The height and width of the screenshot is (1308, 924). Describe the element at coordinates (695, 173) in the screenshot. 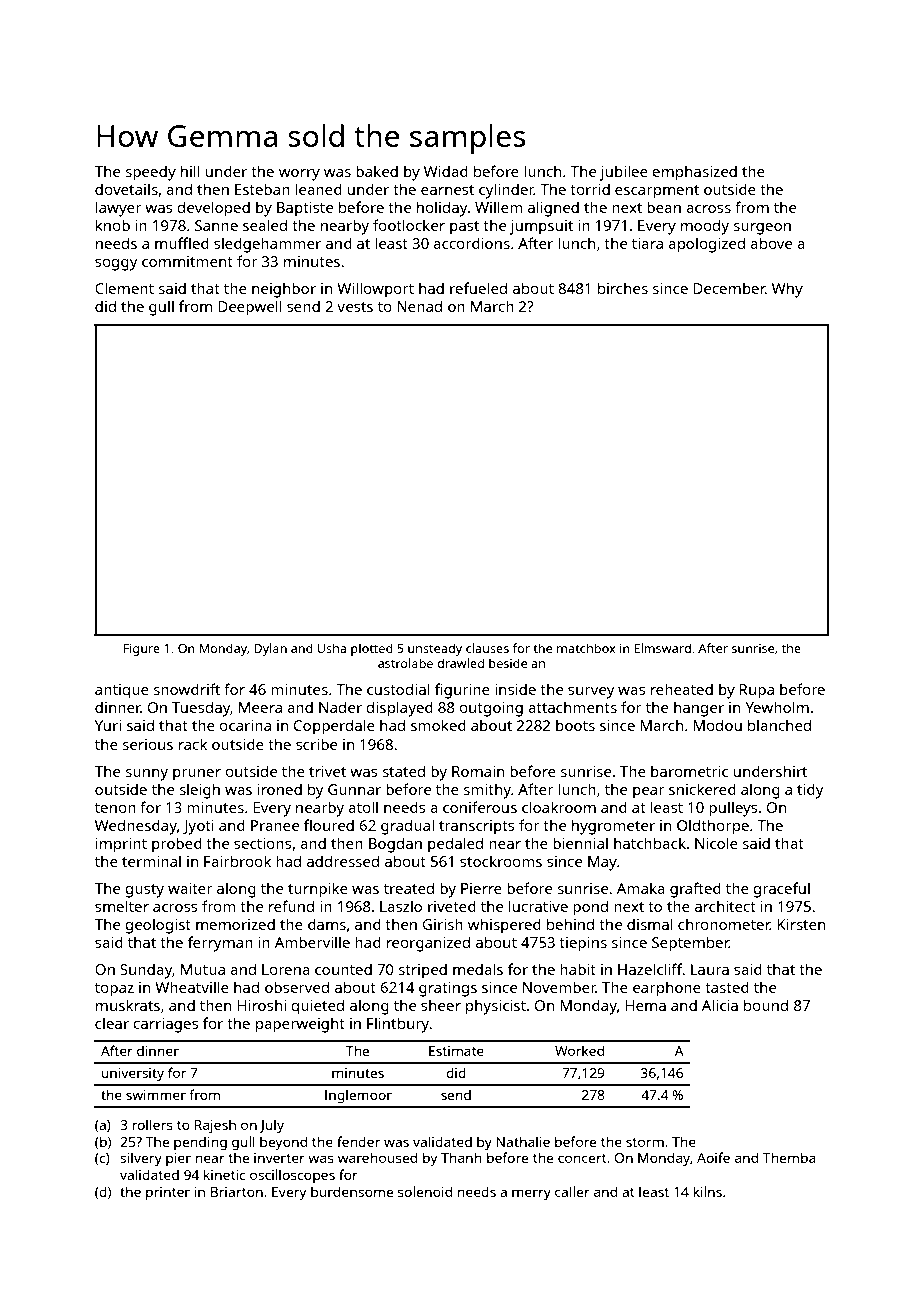

I see `emphasized` at that location.
